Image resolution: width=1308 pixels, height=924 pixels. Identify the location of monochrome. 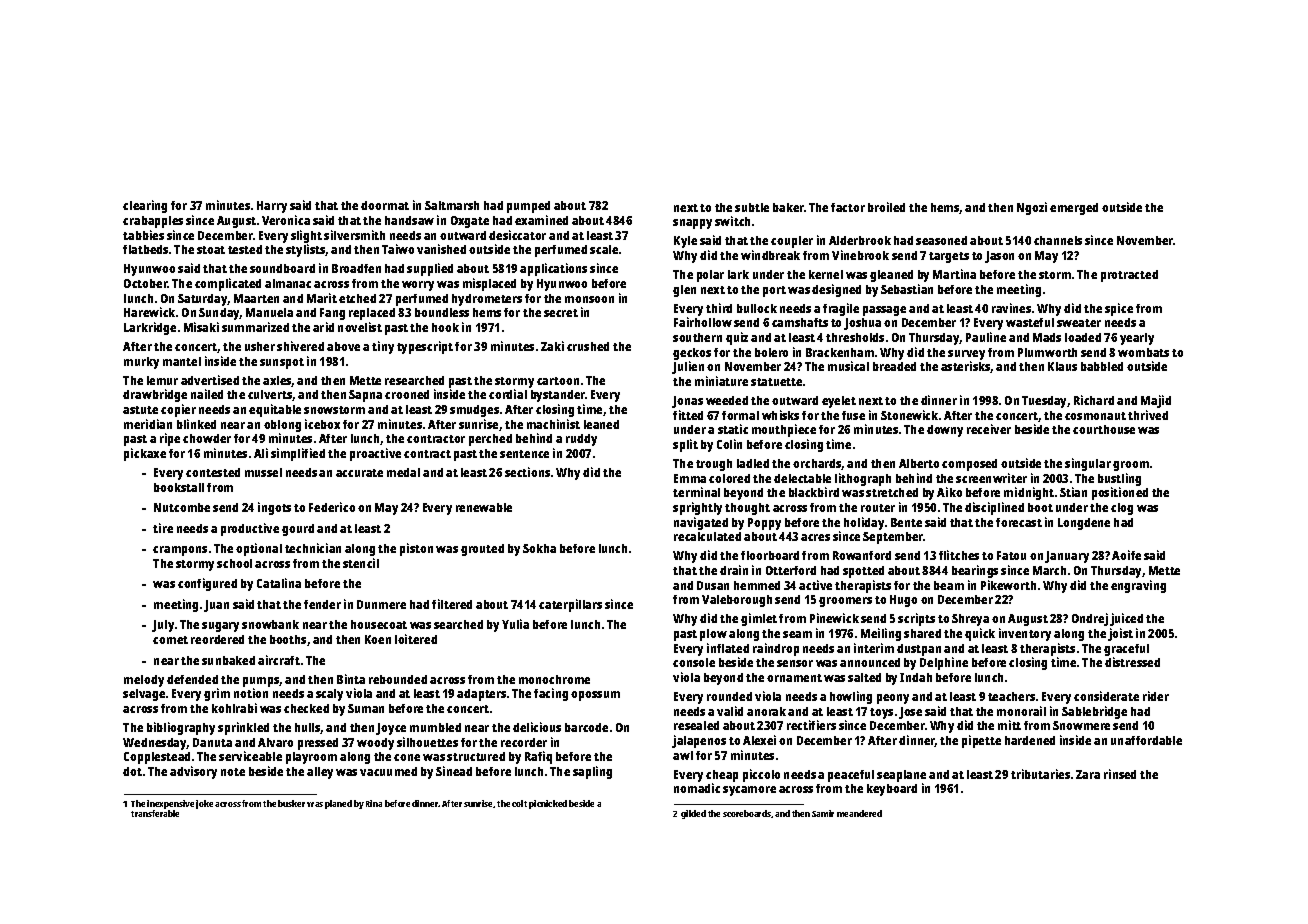
(554, 679).
